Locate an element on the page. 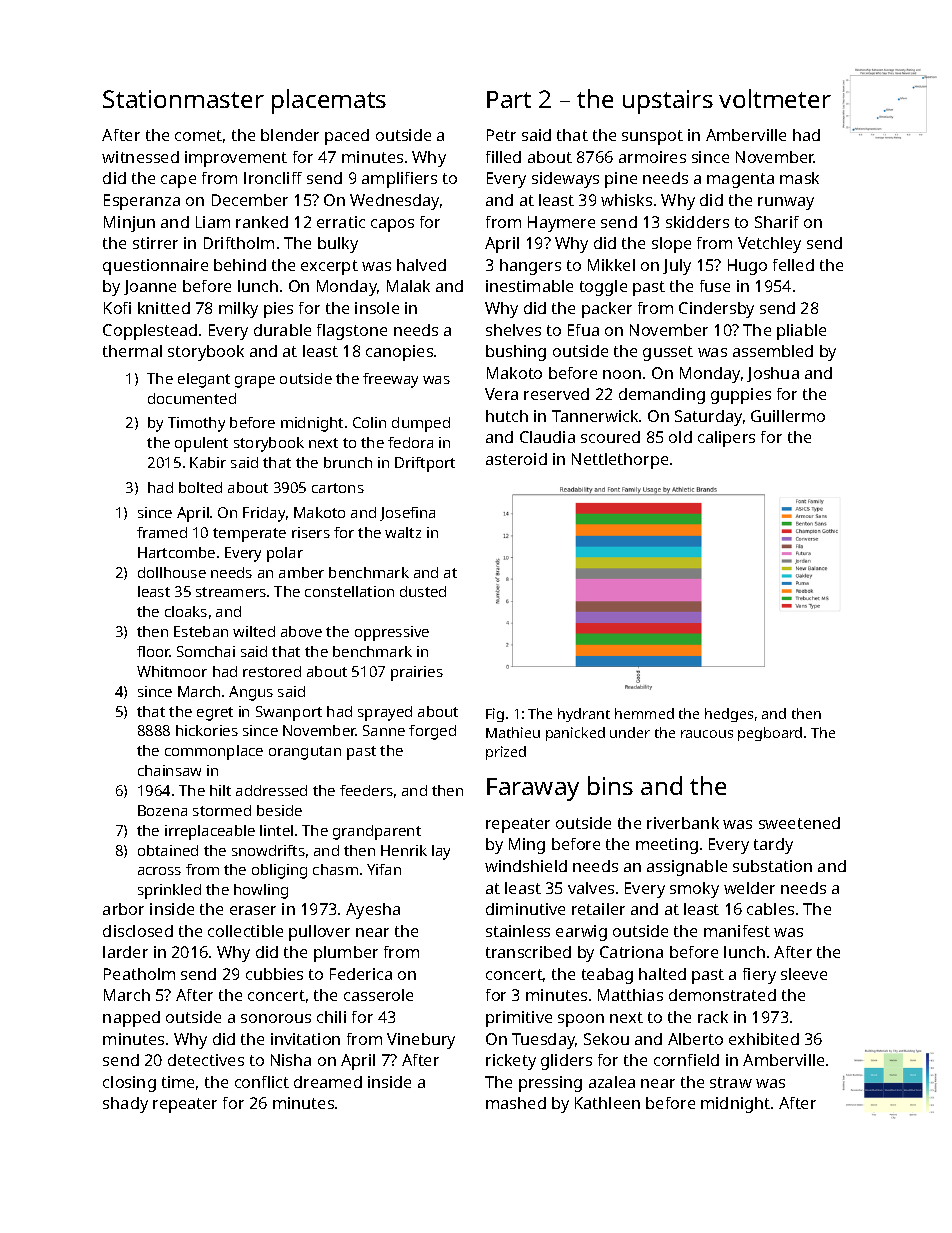 This image has width=952, height=1233. mashed is located at coordinates (516, 1103).
